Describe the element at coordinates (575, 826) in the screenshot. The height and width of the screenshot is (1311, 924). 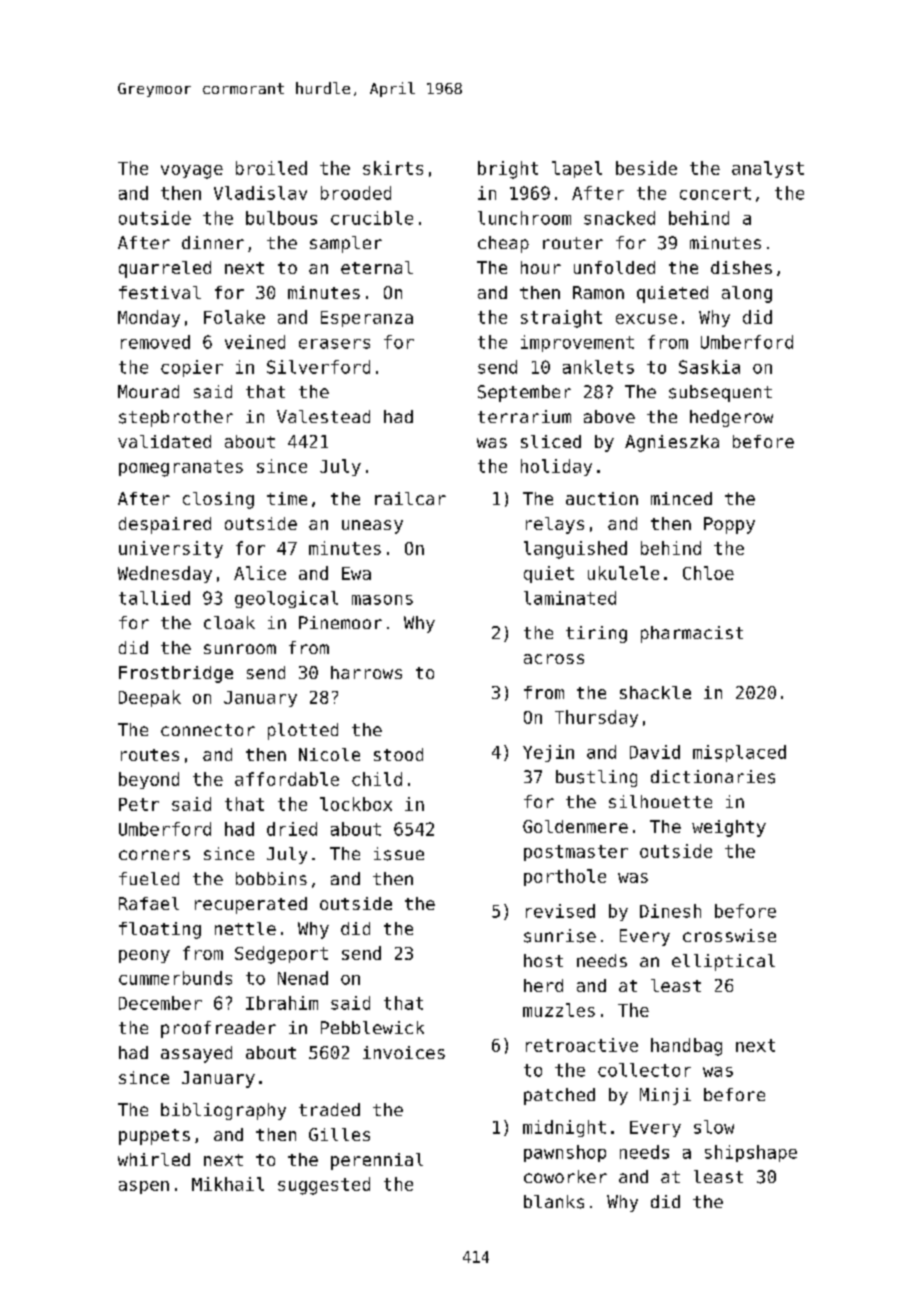
I see `Goldenmere` at that location.
